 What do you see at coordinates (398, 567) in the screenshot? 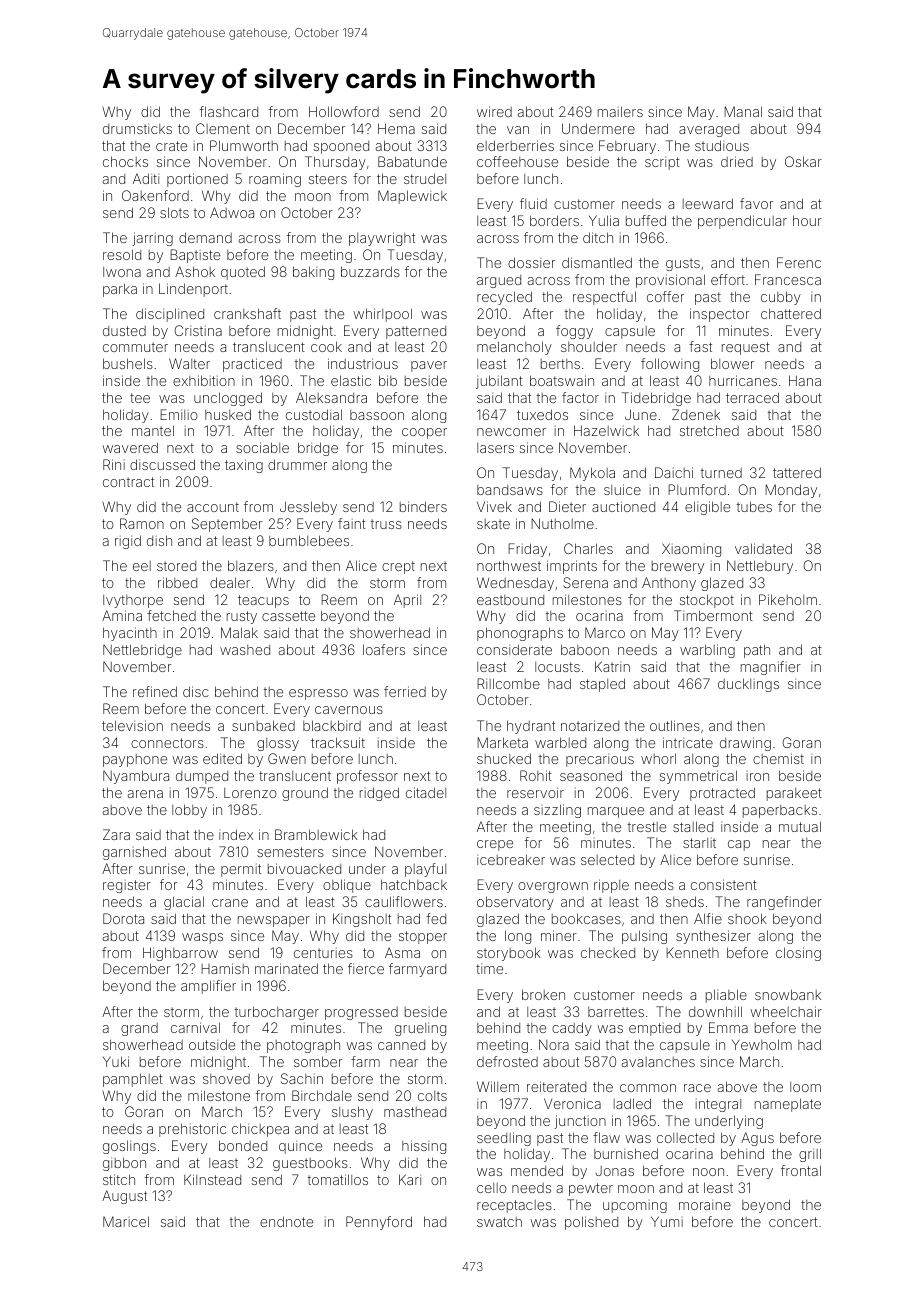
I see `crept` at bounding box center [398, 567].
